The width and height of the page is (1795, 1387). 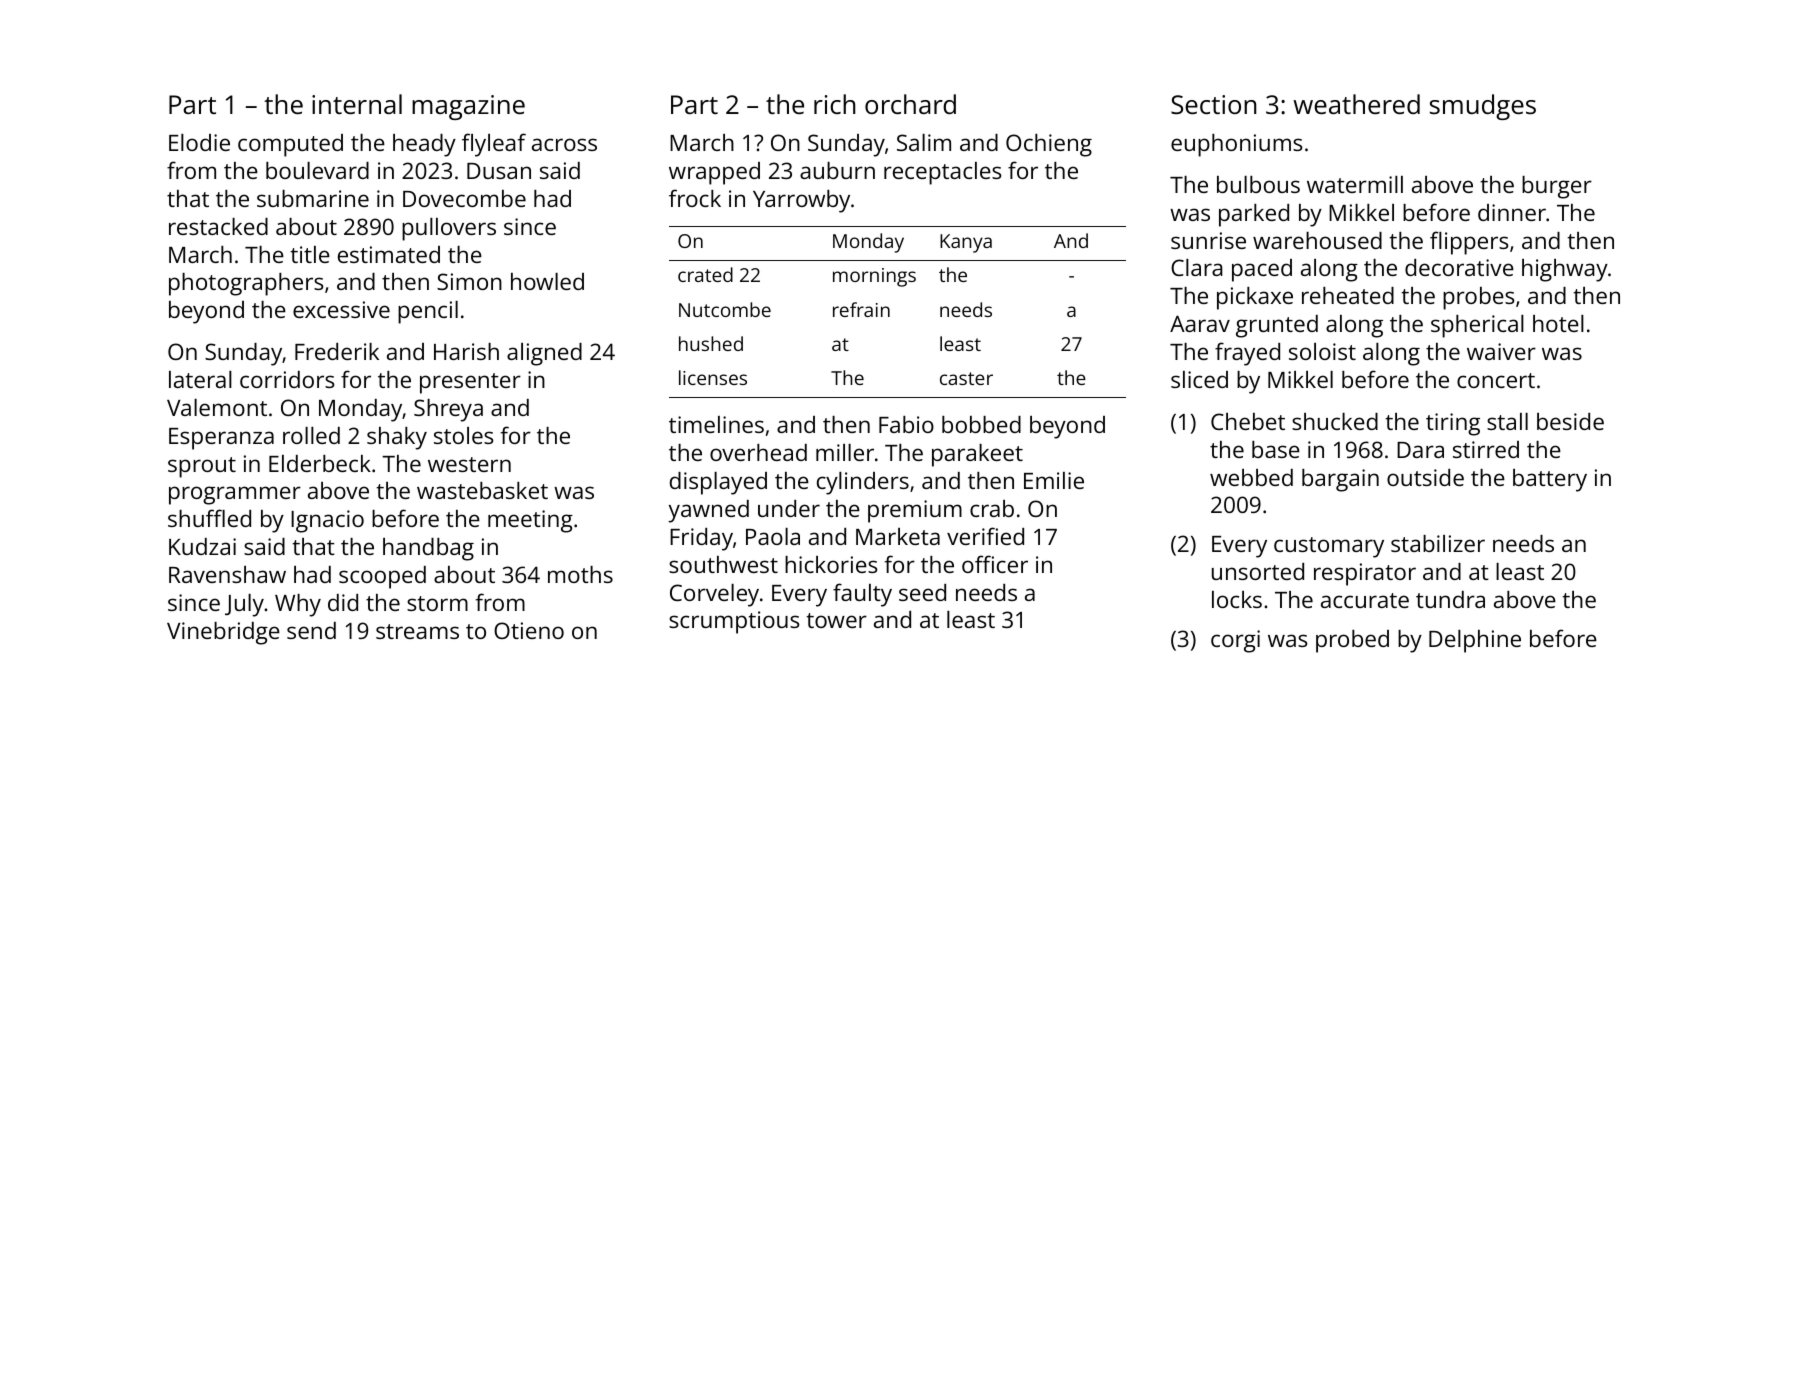 What do you see at coordinates (468, 107) in the page?
I see `magazine` at bounding box center [468, 107].
